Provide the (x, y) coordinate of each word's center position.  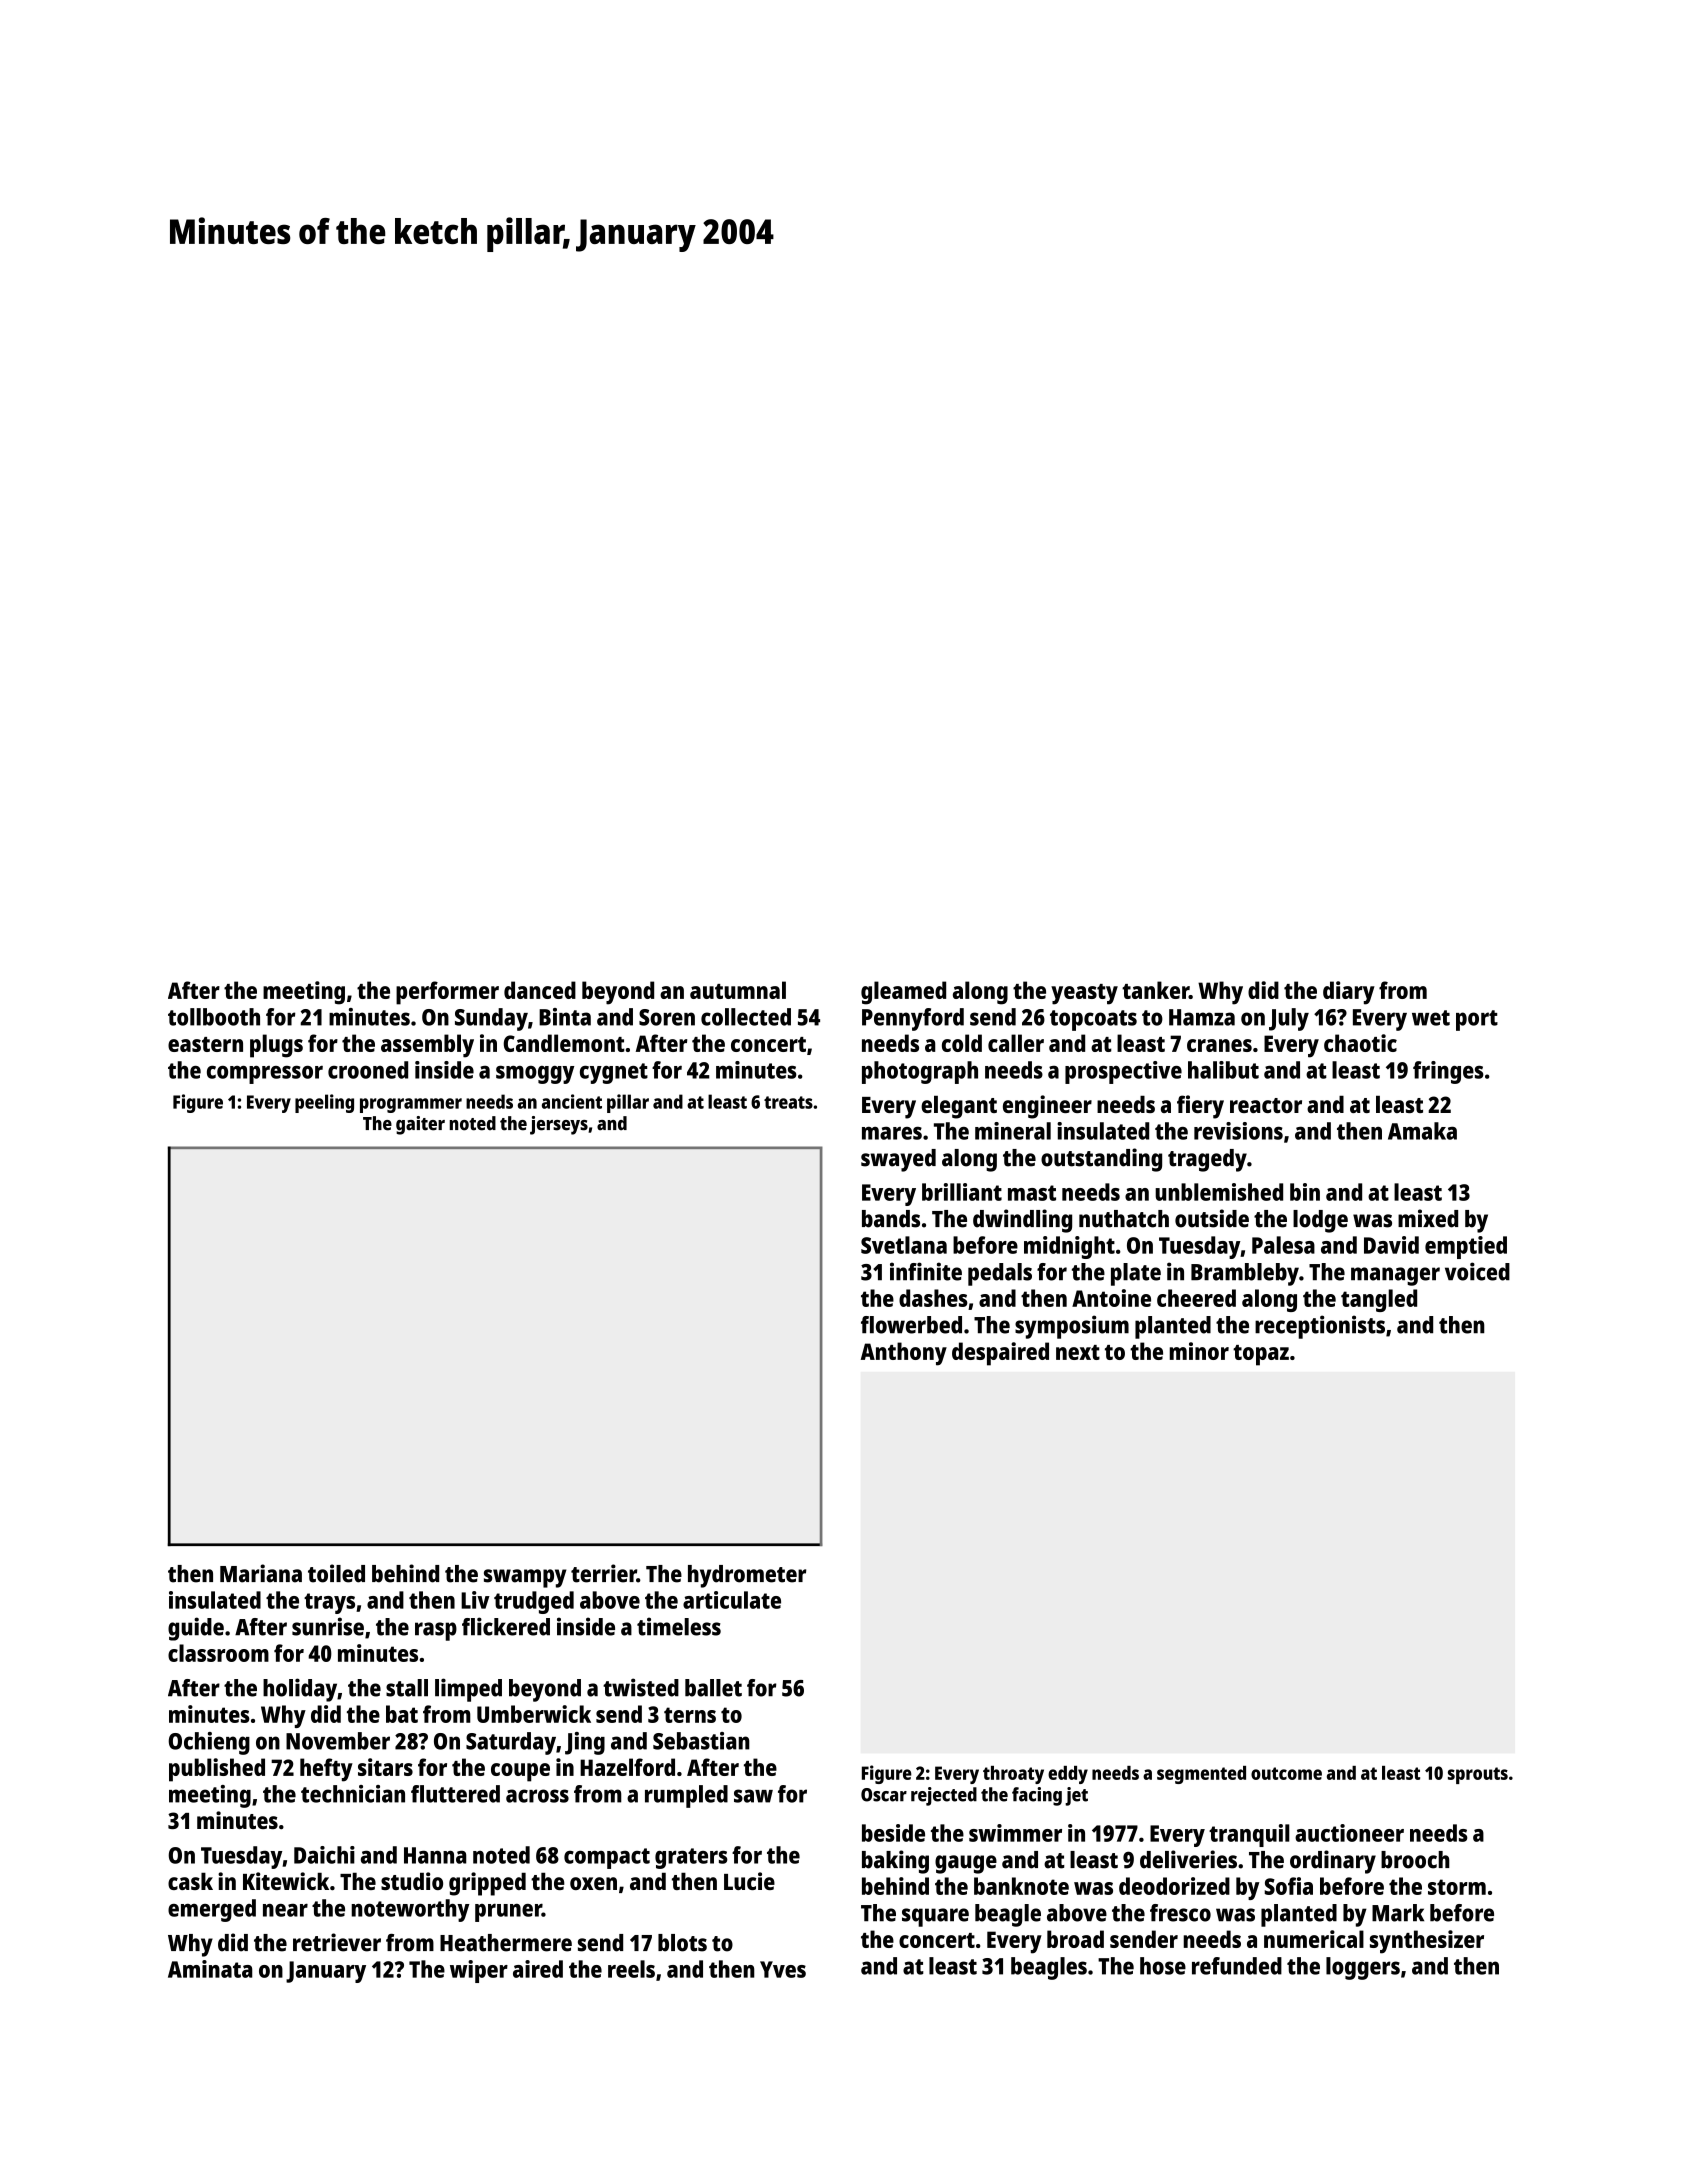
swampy (525, 1578)
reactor (1266, 1105)
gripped (487, 1884)
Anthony (904, 1354)
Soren (667, 1017)
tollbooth (214, 1017)
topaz (1261, 1355)
